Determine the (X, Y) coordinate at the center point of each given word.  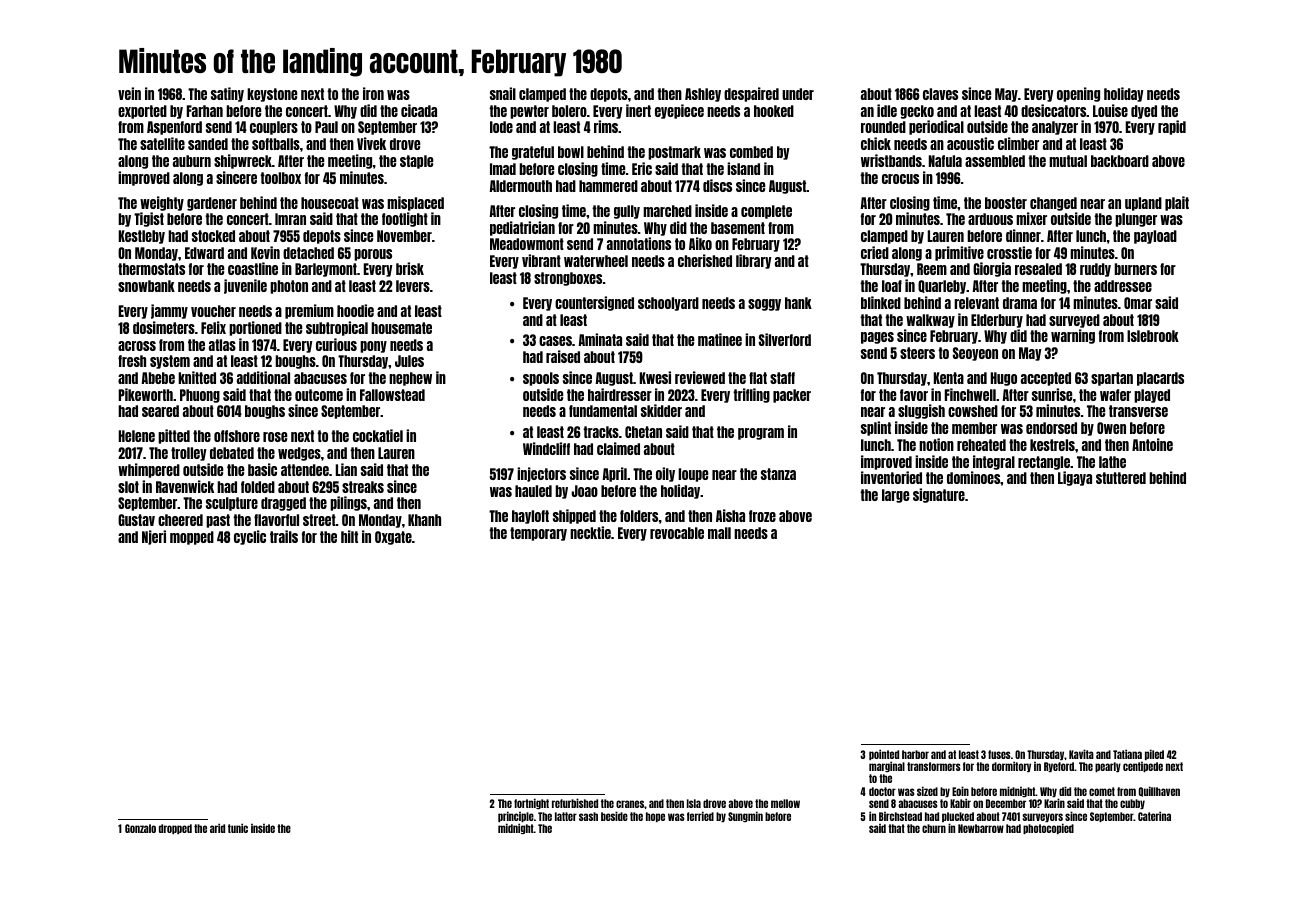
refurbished (575, 803)
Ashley (703, 95)
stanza (778, 474)
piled (1154, 754)
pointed (884, 754)
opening (1078, 94)
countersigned (594, 303)
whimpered (149, 470)
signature (939, 495)
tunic (238, 828)
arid (217, 828)
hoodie (355, 310)
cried (875, 252)
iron (373, 93)
